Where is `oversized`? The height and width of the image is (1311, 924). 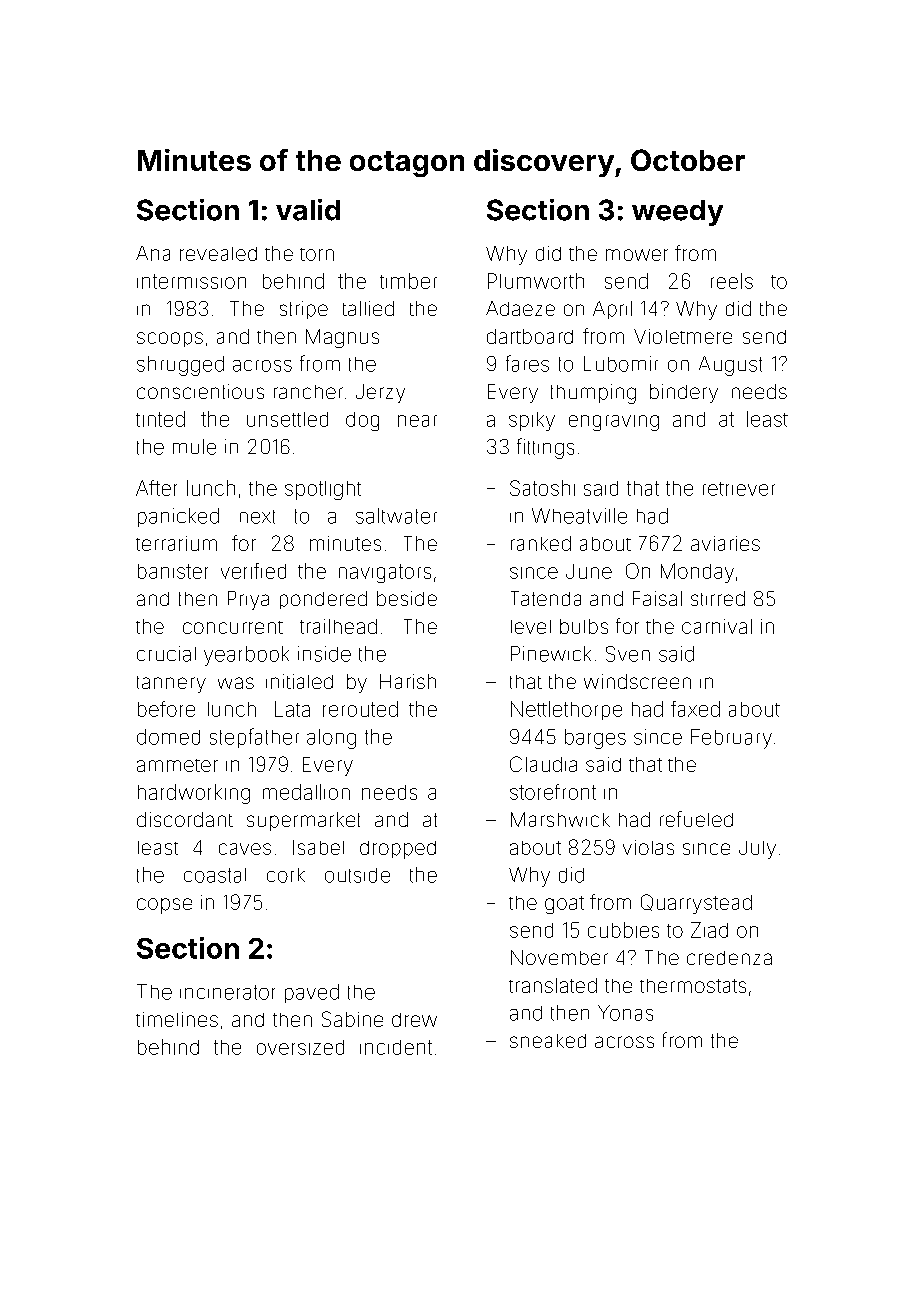 oversized is located at coordinates (300, 1047).
